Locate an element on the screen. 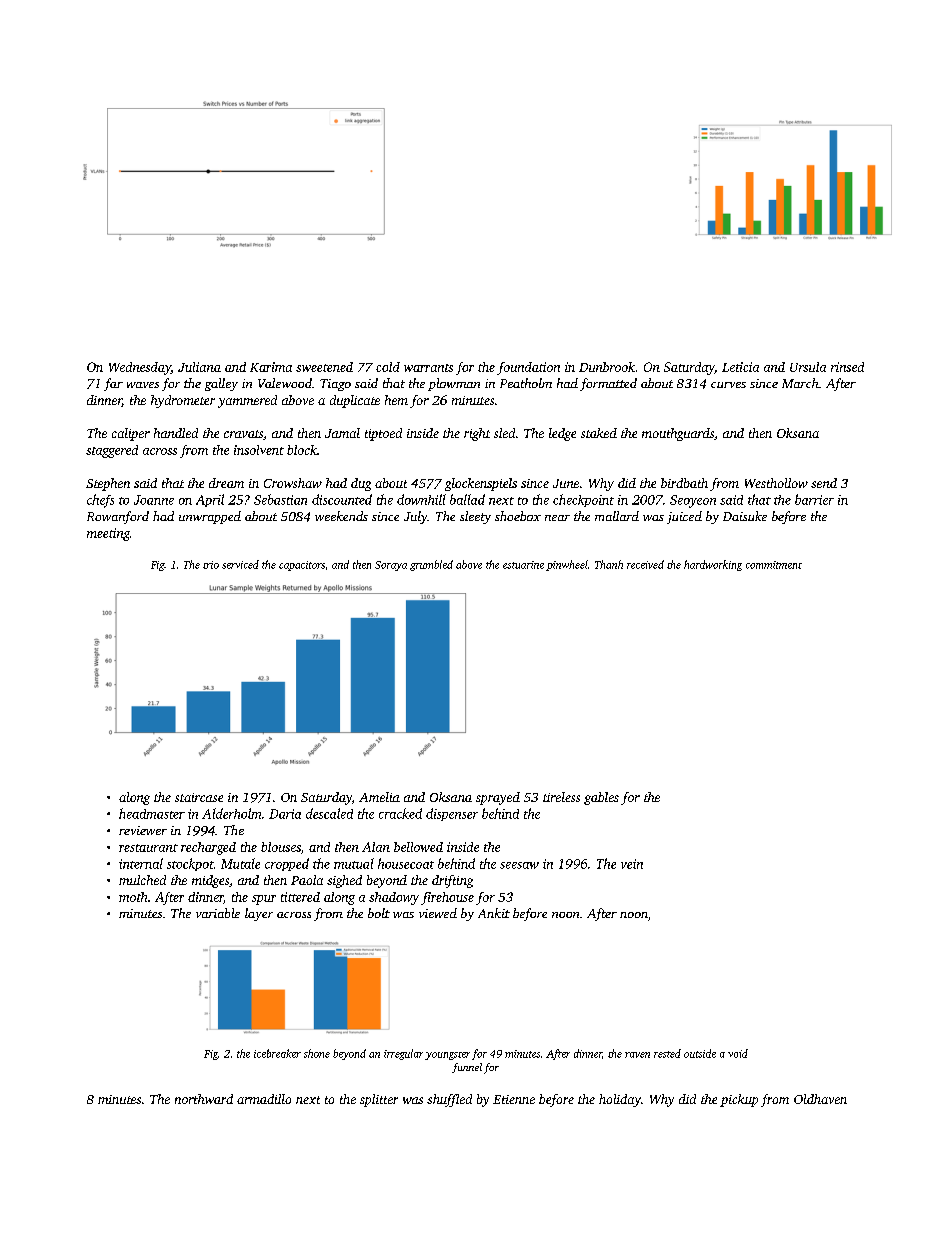  Daisuke is located at coordinates (745, 516).
